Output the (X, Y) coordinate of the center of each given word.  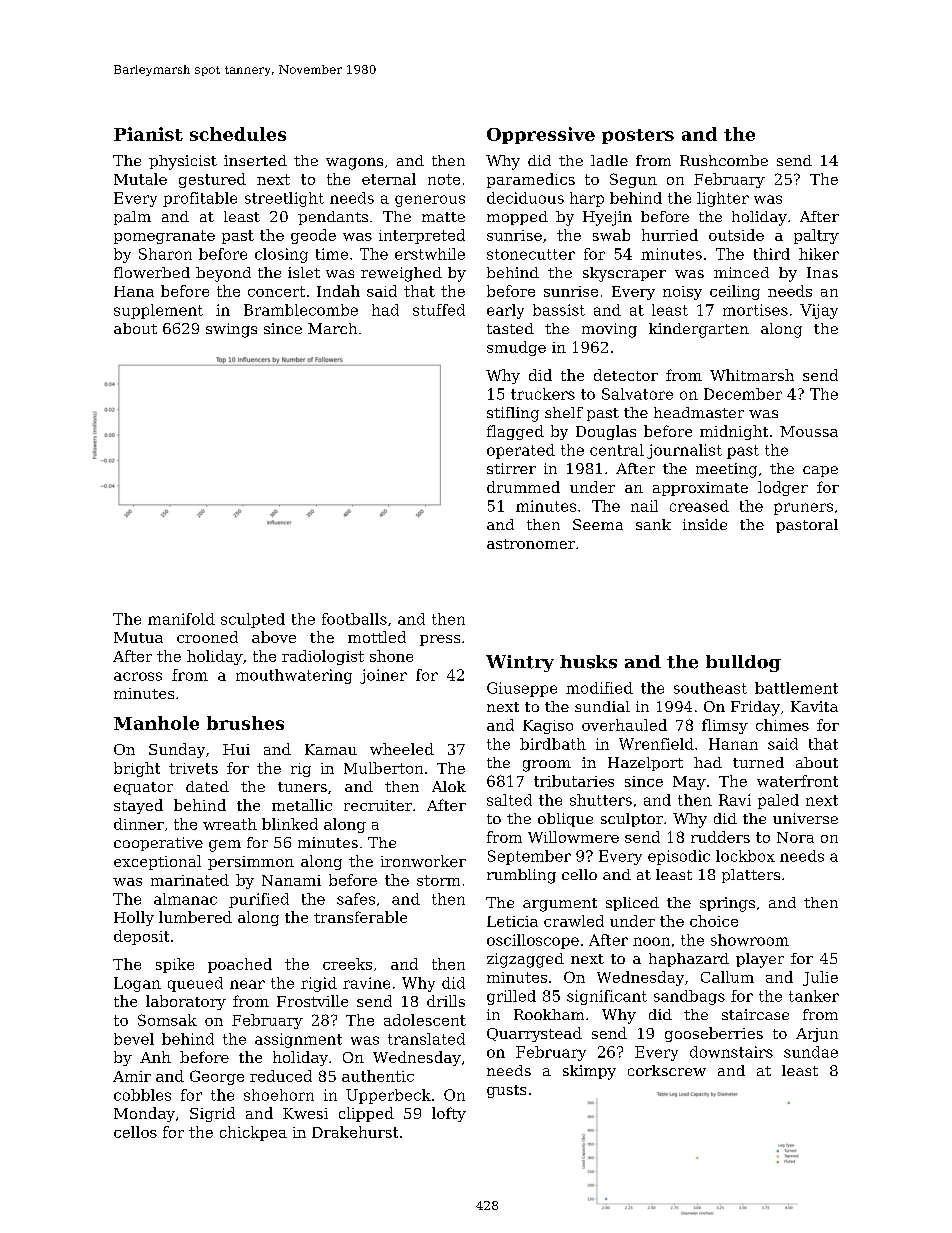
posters (638, 136)
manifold (181, 619)
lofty (449, 1114)
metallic (302, 805)
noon (651, 941)
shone (391, 656)
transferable (360, 917)
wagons (354, 164)
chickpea (253, 1133)
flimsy (725, 726)
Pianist (148, 134)
